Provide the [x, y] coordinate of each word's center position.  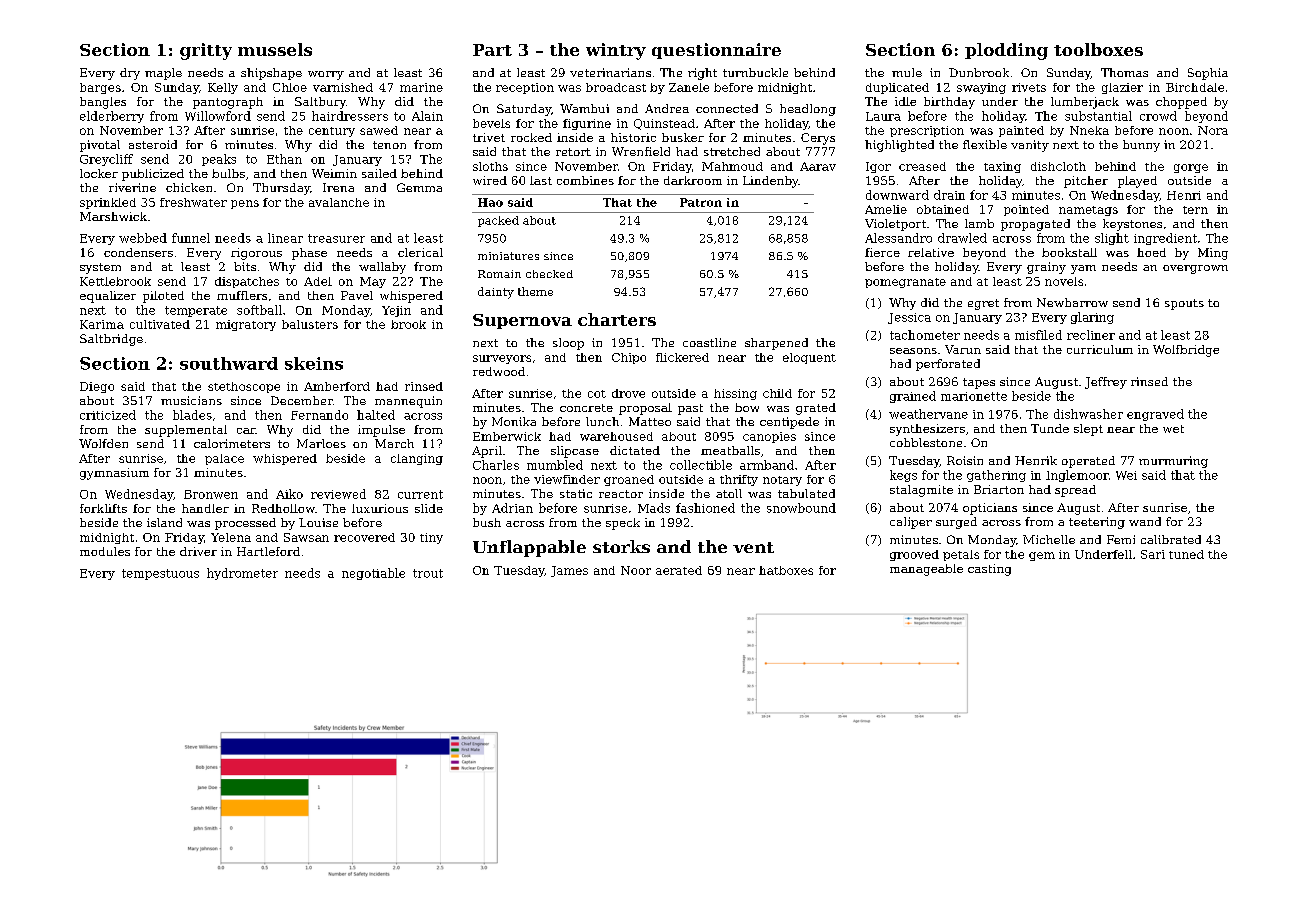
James [569, 571]
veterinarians [610, 72]
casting [989, 570]
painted [1021, 131]
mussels [275, 49]
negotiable [373, 574]
